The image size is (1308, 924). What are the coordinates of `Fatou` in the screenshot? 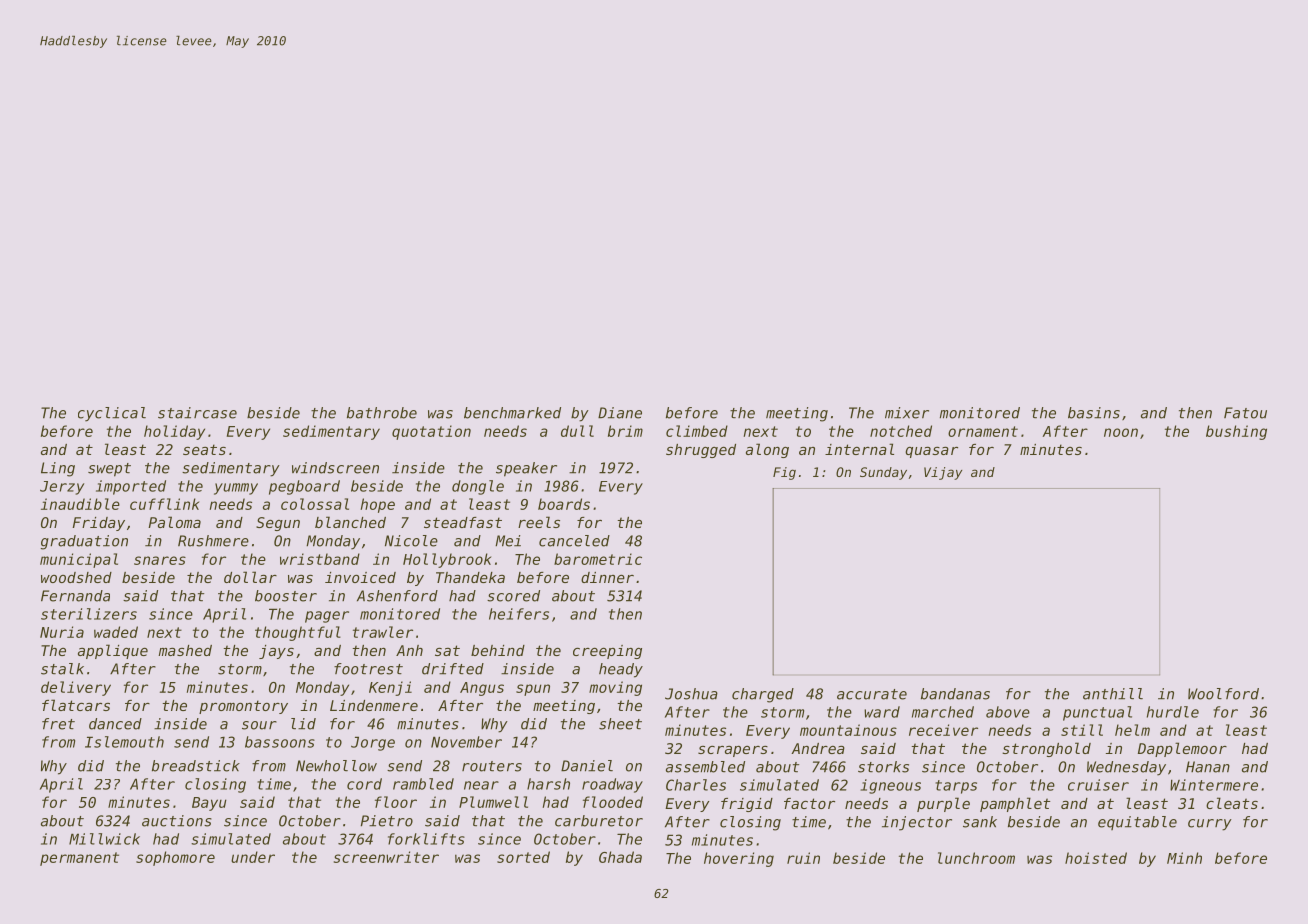 It's located at (1245, 413).
